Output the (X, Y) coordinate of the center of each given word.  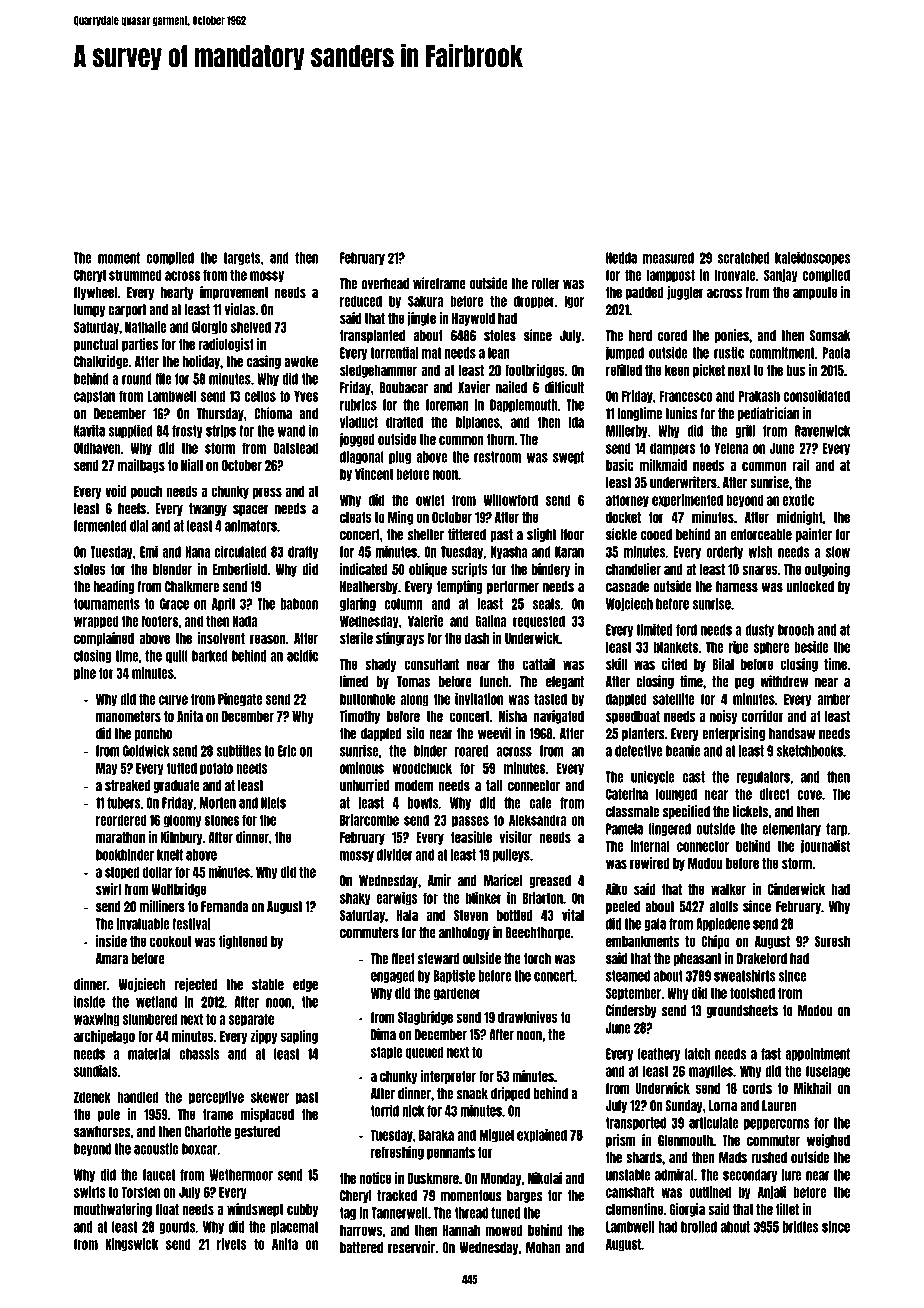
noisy (723, 717)
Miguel (496, 1136)
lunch (494, 682)
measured (668, 258)
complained (104, 639)
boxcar (199, 1149)
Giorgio (209, 328)
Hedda (621, 258)
